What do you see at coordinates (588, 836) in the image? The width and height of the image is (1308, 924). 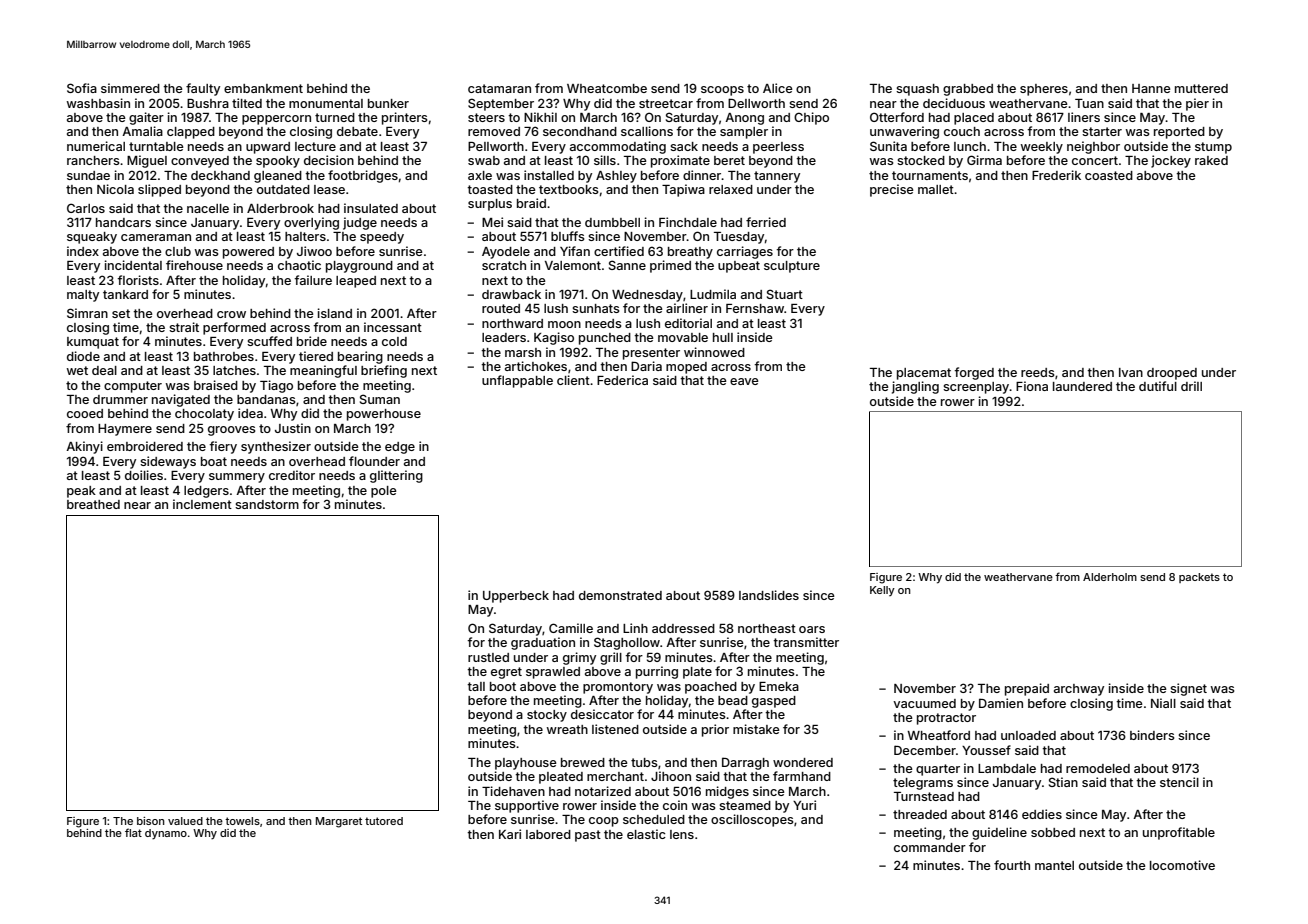 I see `past` at bounding box center [588, 836].
